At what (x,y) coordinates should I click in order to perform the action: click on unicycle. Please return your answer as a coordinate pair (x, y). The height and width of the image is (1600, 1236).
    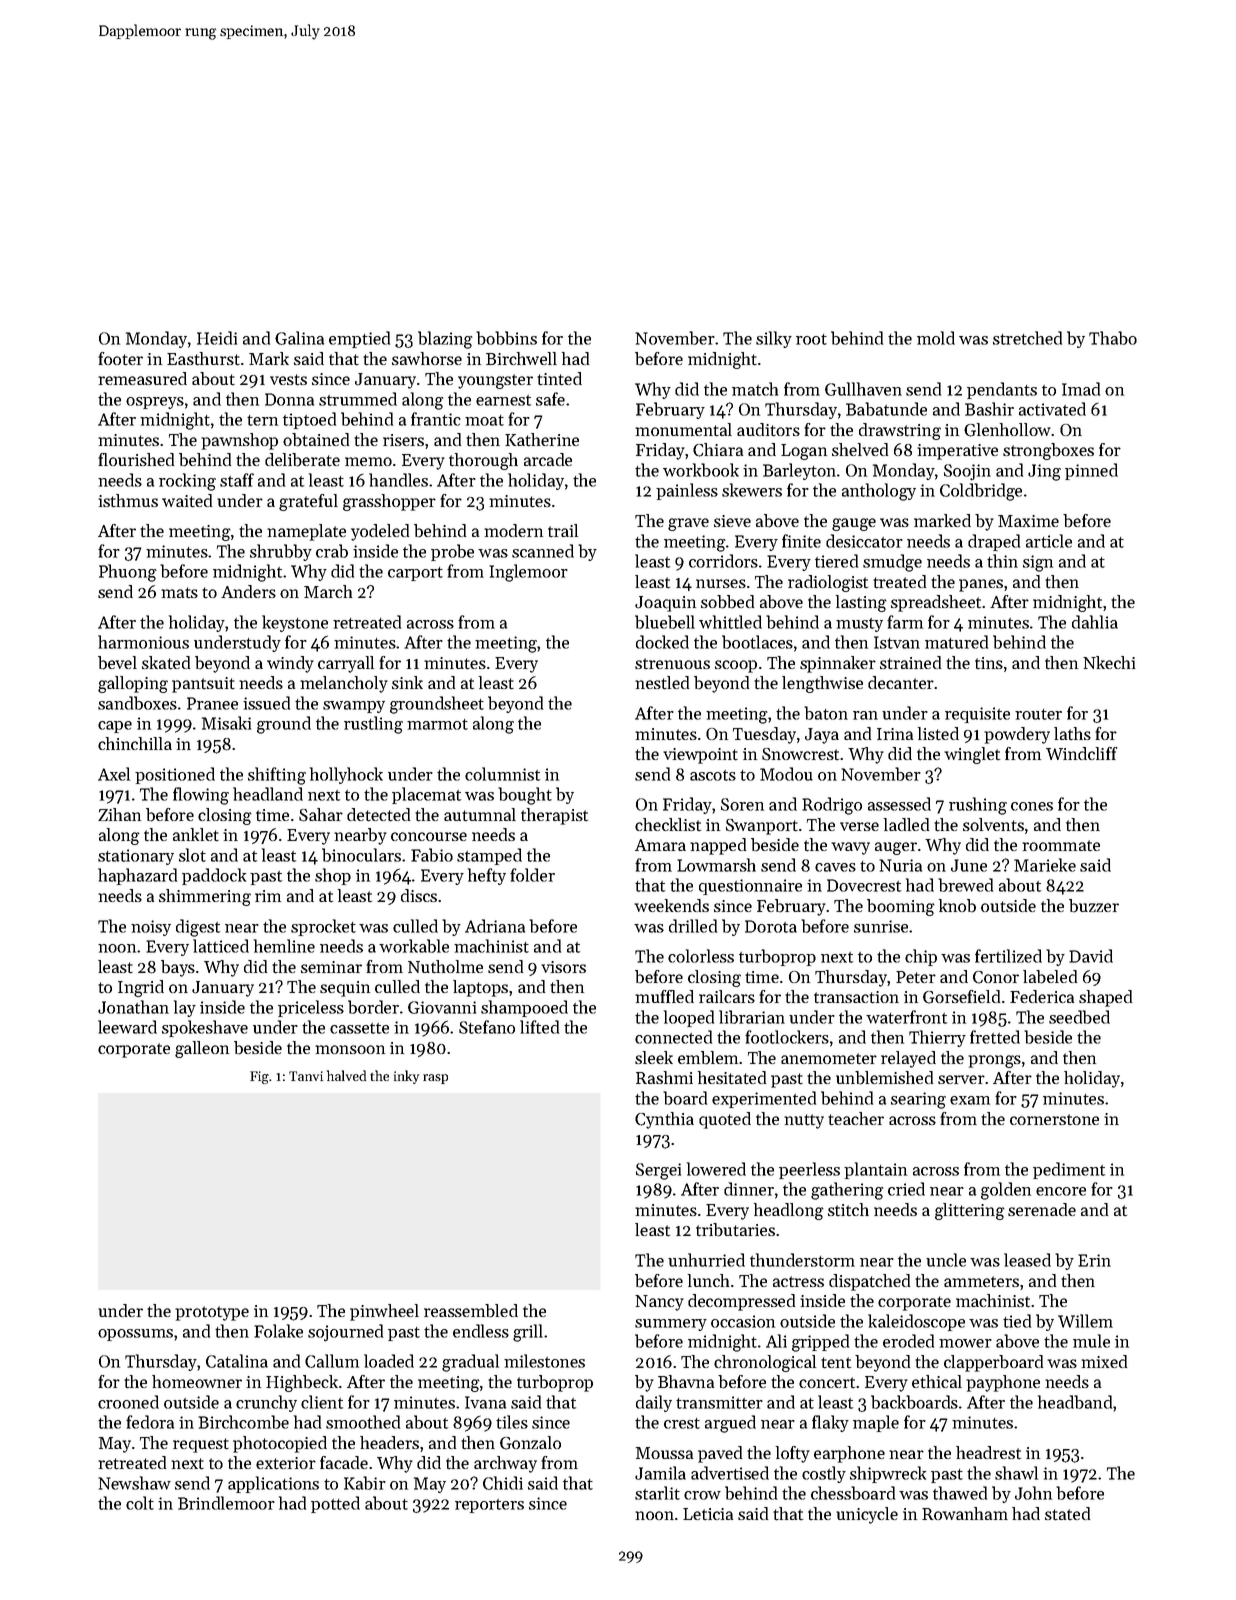
    Looking at the image, I should click on (867, 1515).
